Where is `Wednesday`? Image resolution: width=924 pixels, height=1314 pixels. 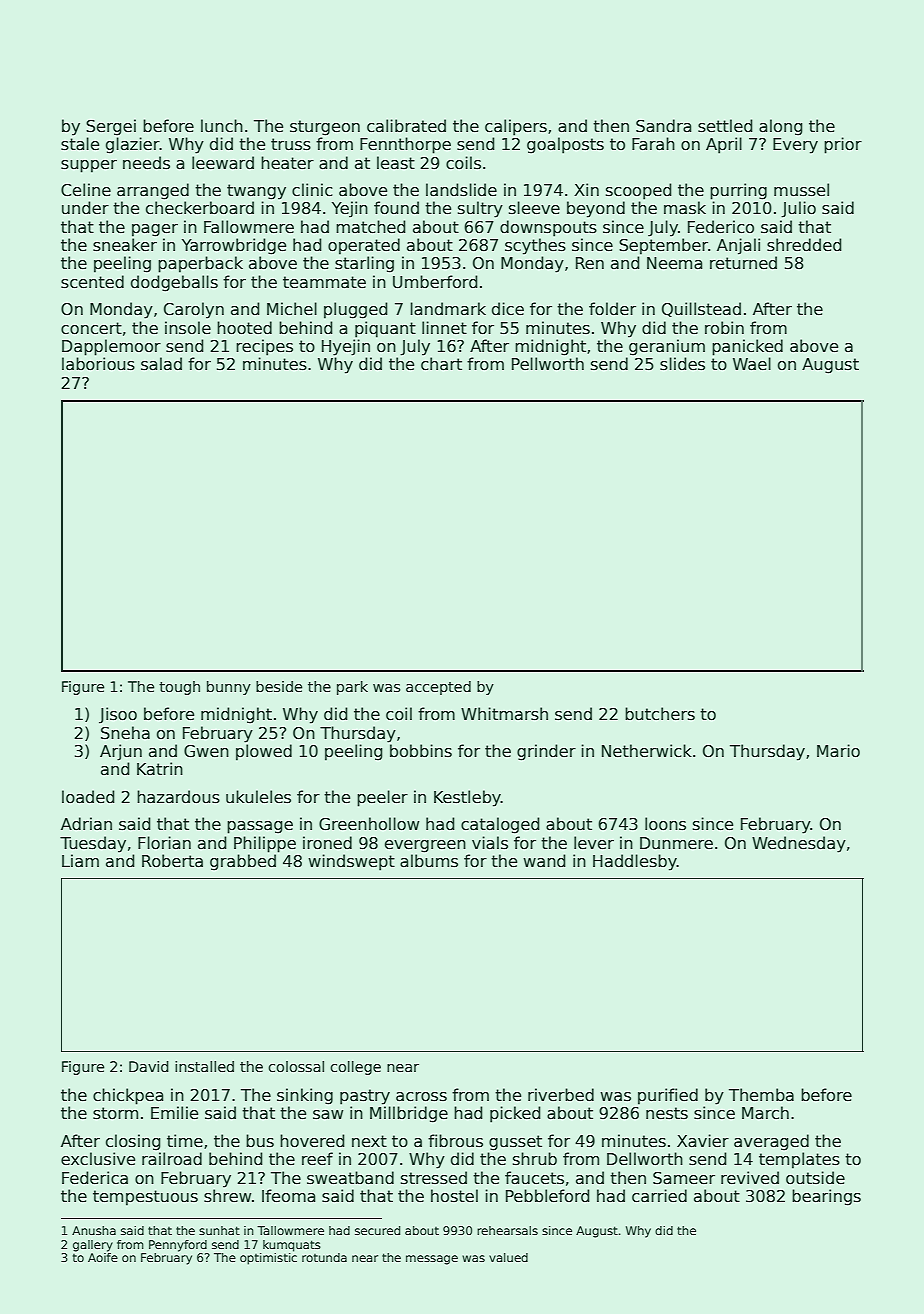
Wednesday is located at coordinates (799, 844).
